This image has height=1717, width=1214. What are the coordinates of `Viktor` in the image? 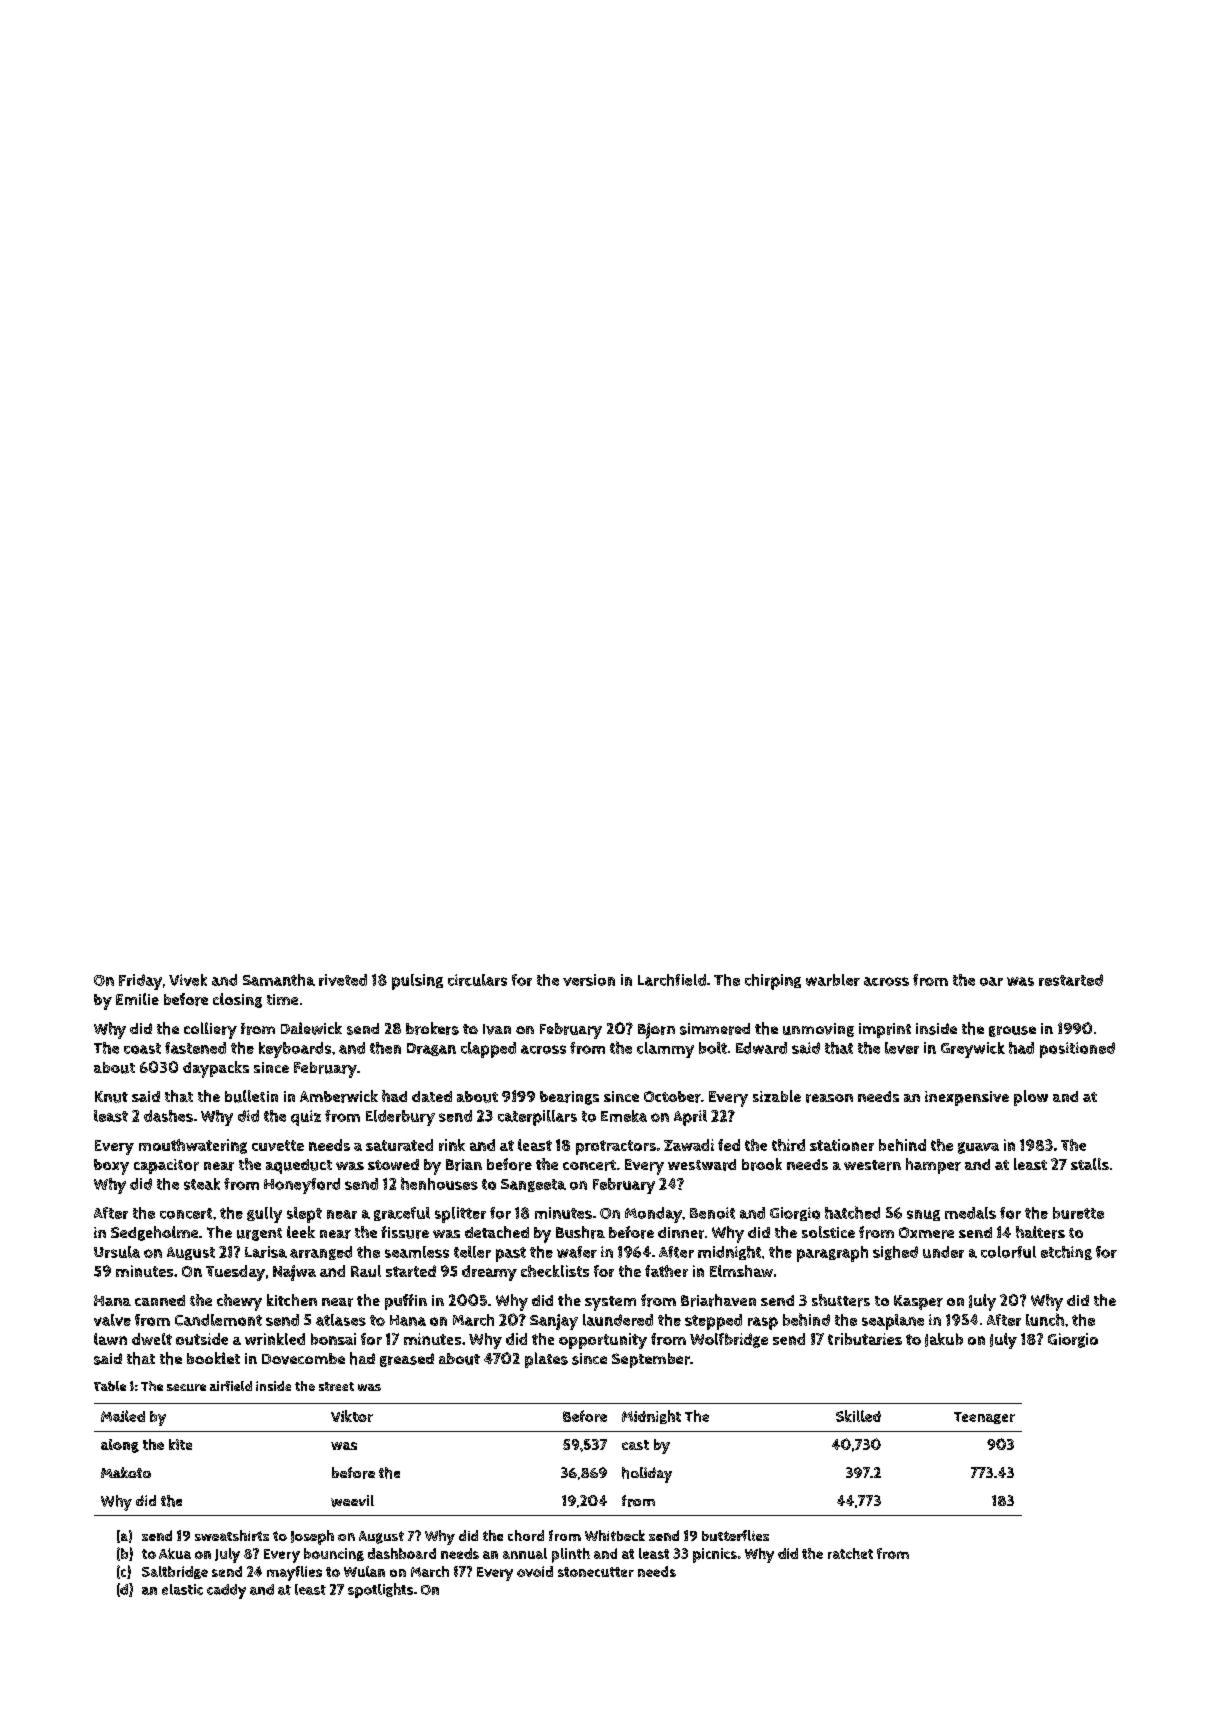 It's located at (352, 1416).
